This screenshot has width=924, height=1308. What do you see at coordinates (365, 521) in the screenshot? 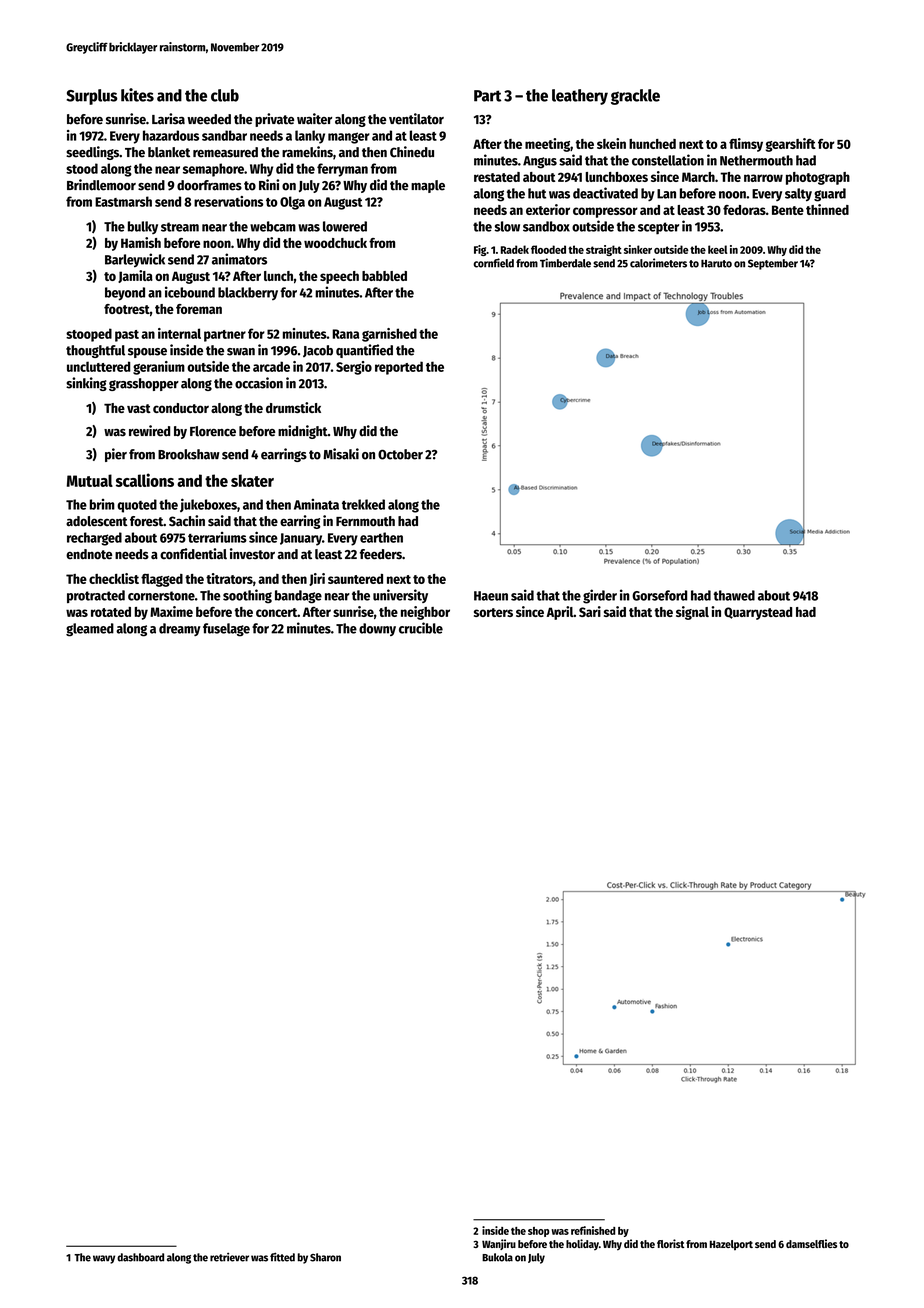
I see `Fernmouth` at bounding box center [365, 521].
